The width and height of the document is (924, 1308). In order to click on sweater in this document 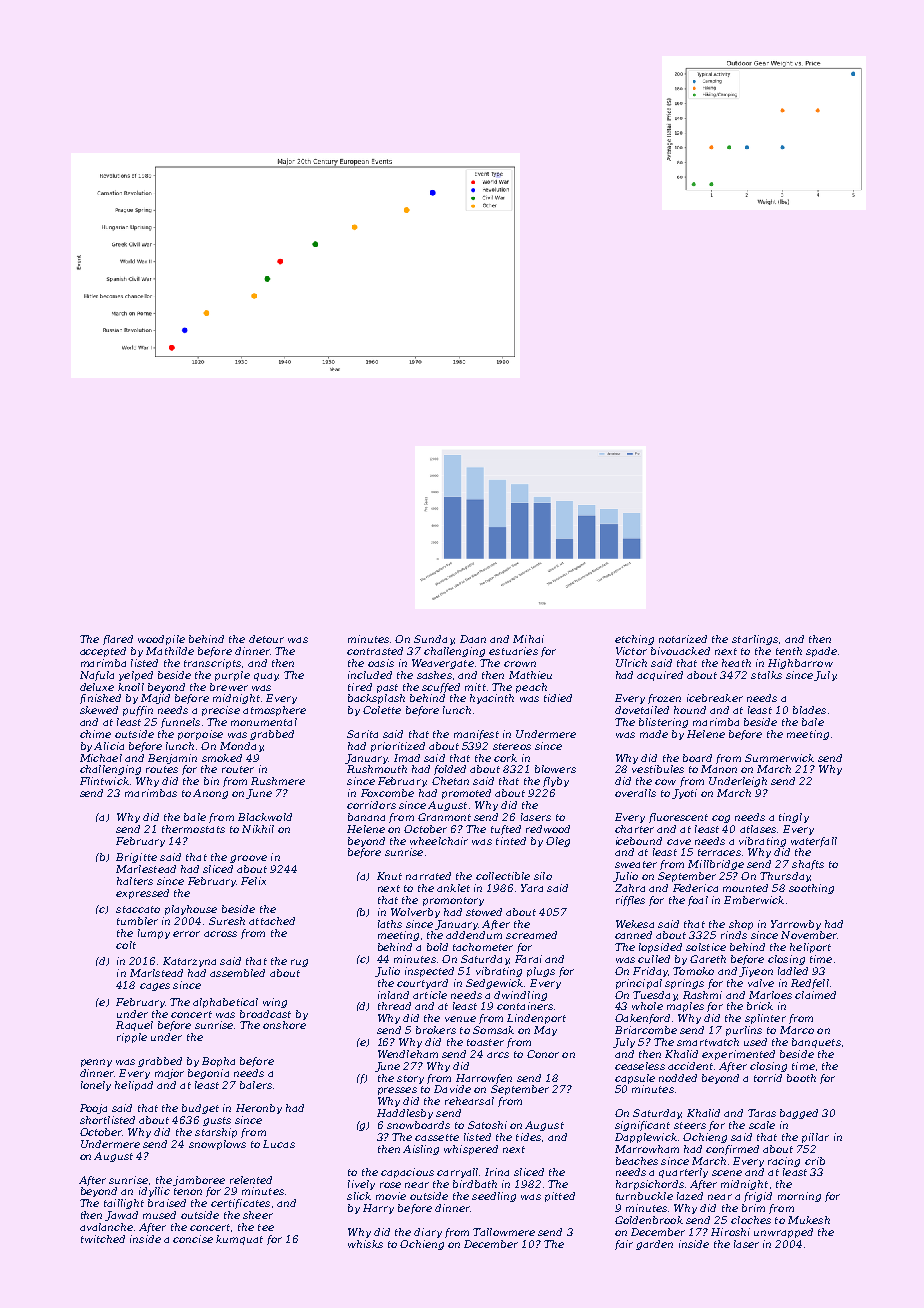, I will do `click(636, 864)`.
